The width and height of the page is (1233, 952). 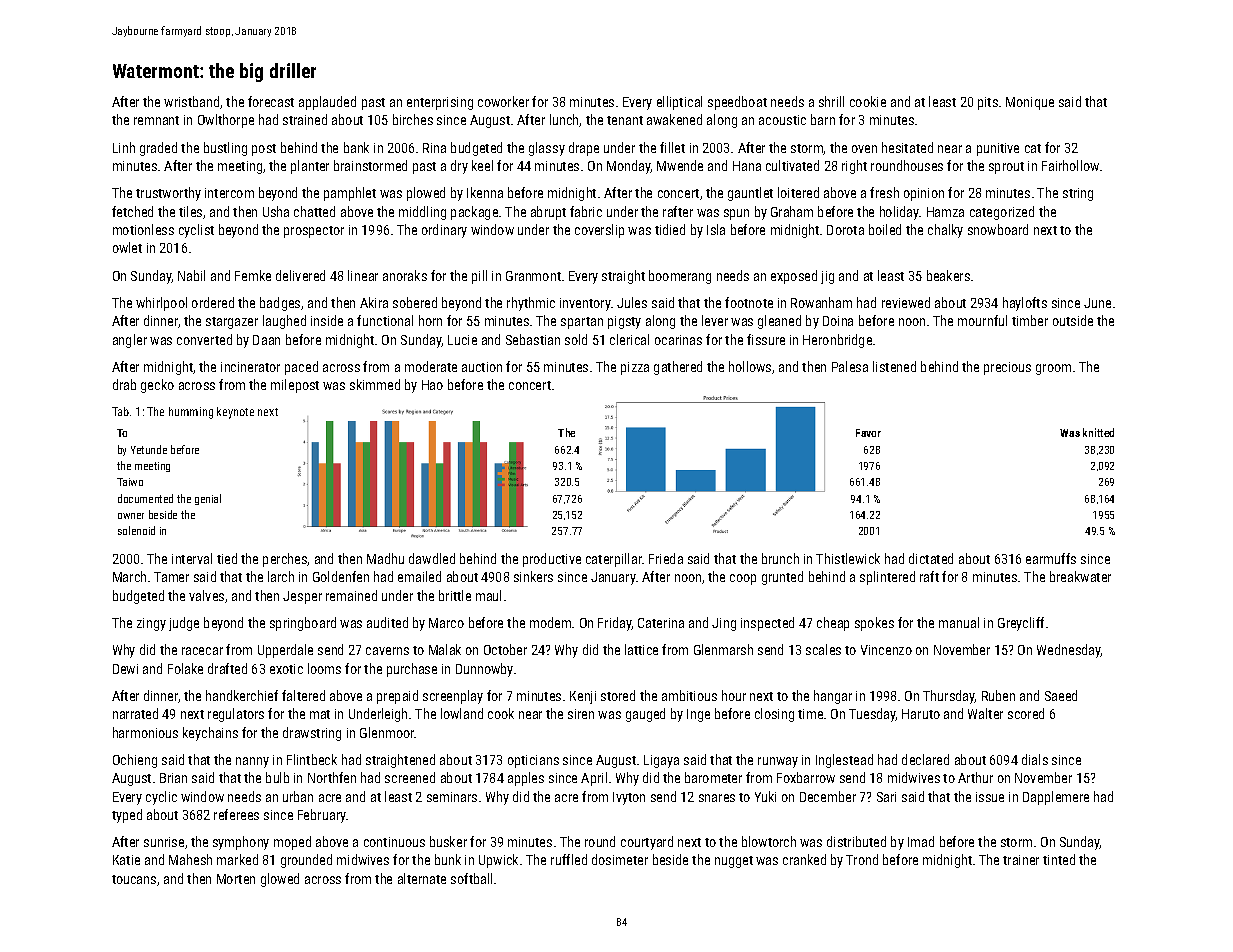 I want to click on Hana, so click(x=747, y=166).
